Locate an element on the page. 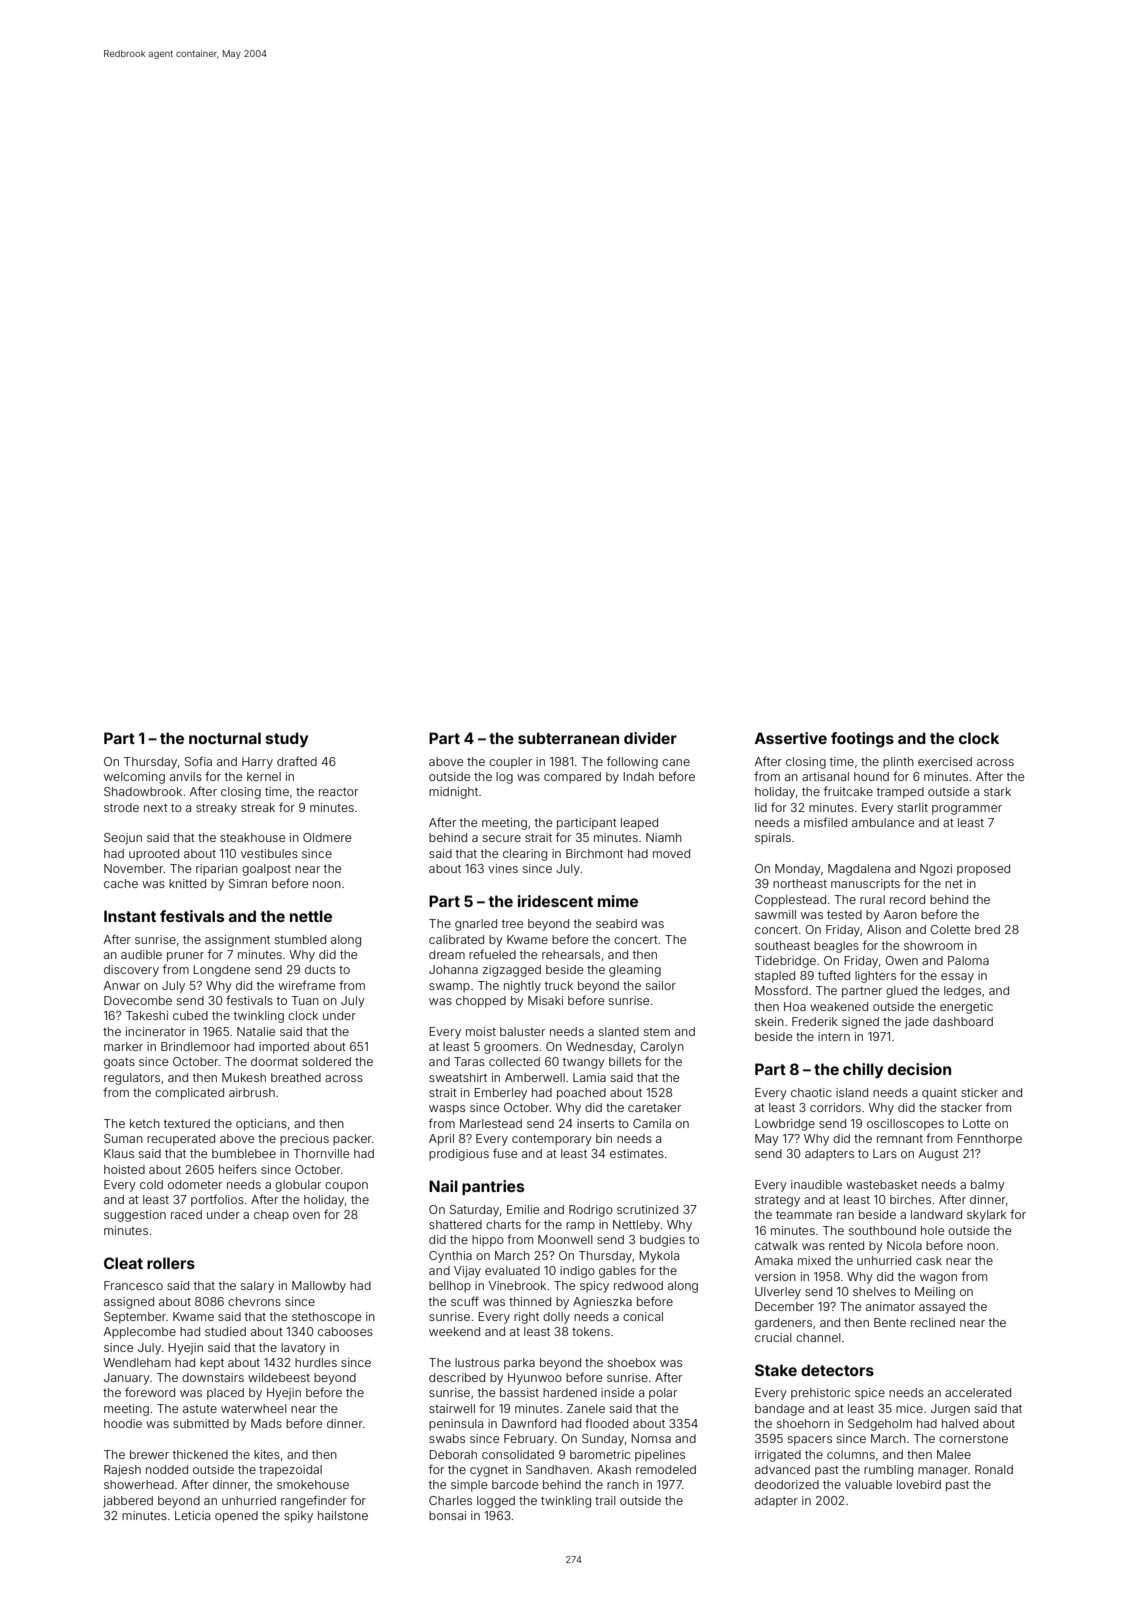 Image resolution: width=1131 pixels, height=1600 pixels. footings is located at coordinates (862, 740).
